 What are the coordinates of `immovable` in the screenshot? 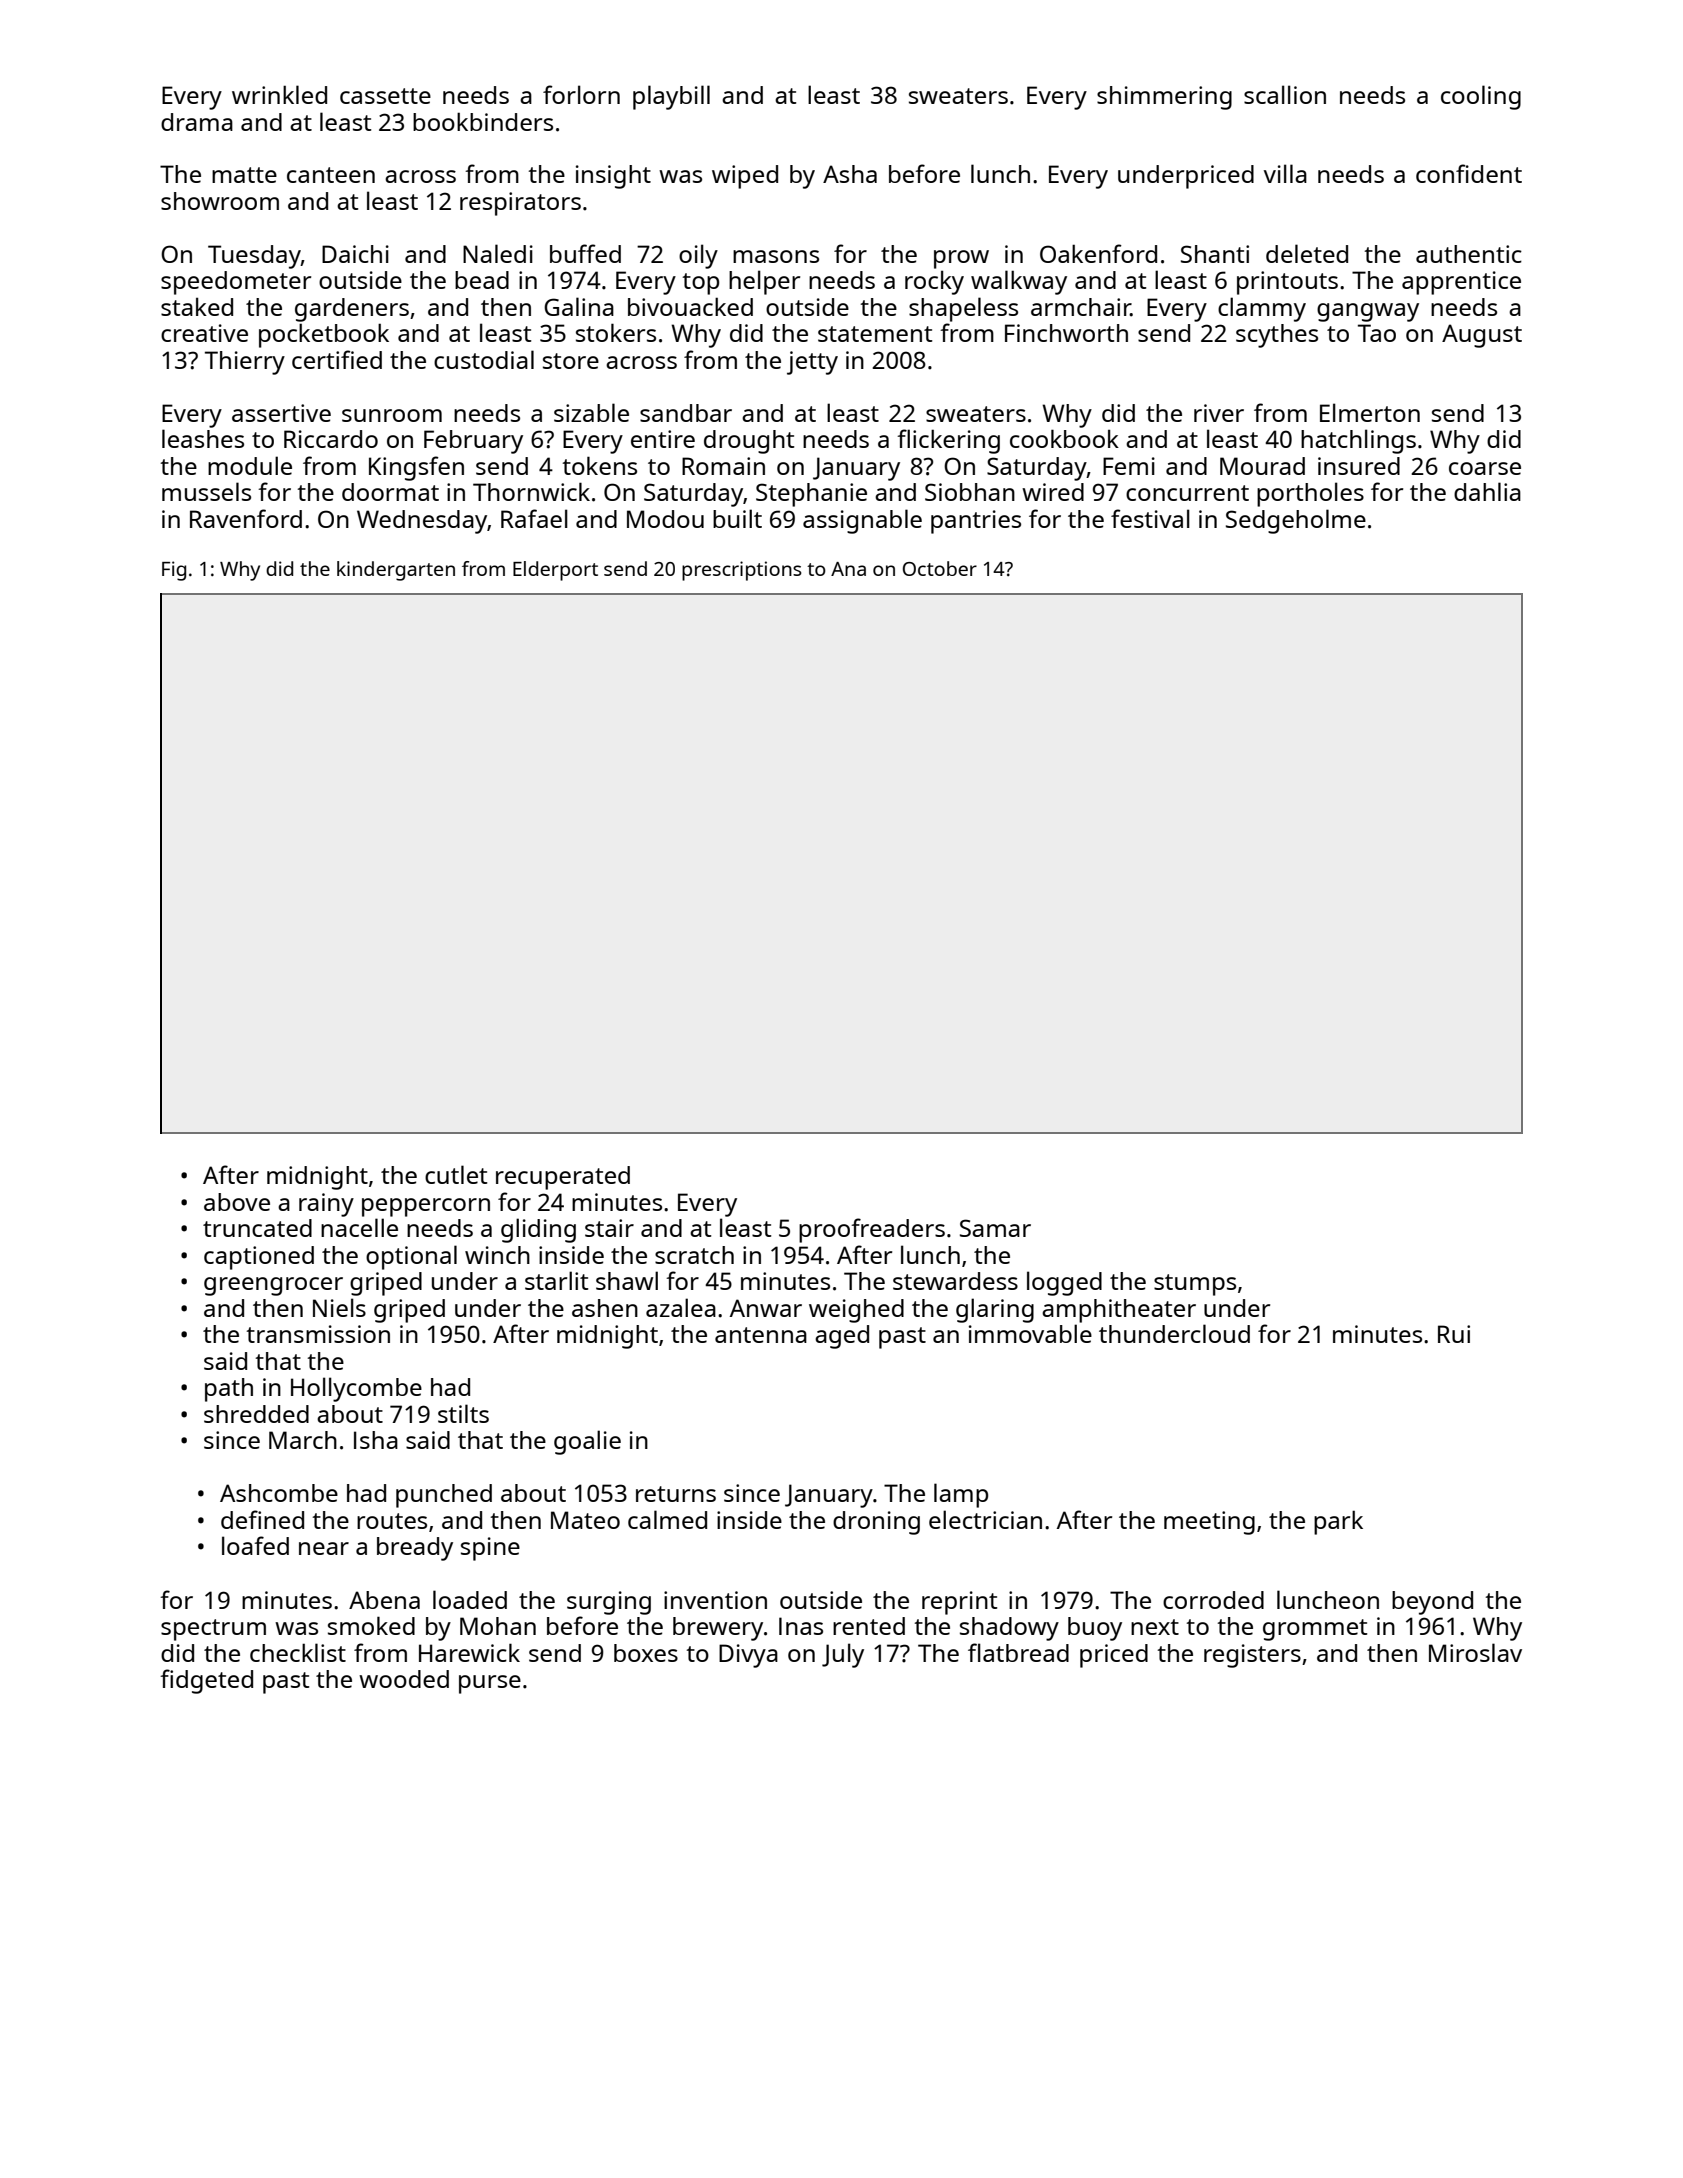 It's located at (1030, 1333).
